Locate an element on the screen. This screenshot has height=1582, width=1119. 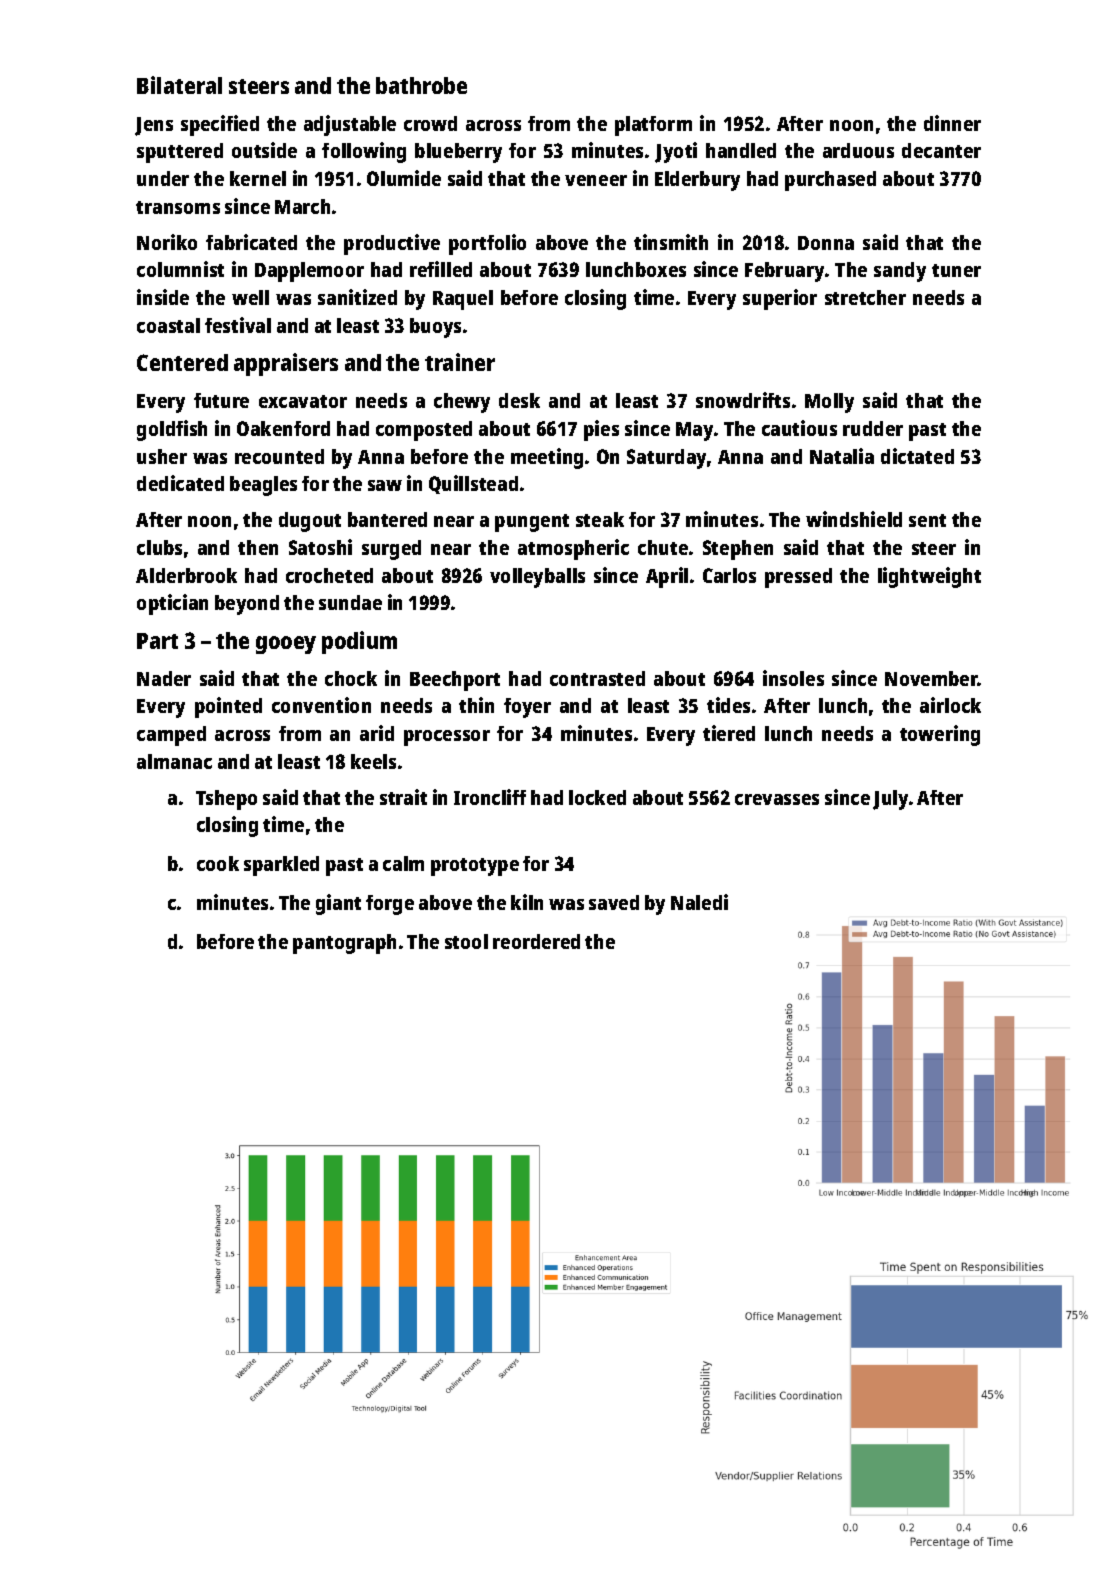
specified is located at coordinates (220, 125).
